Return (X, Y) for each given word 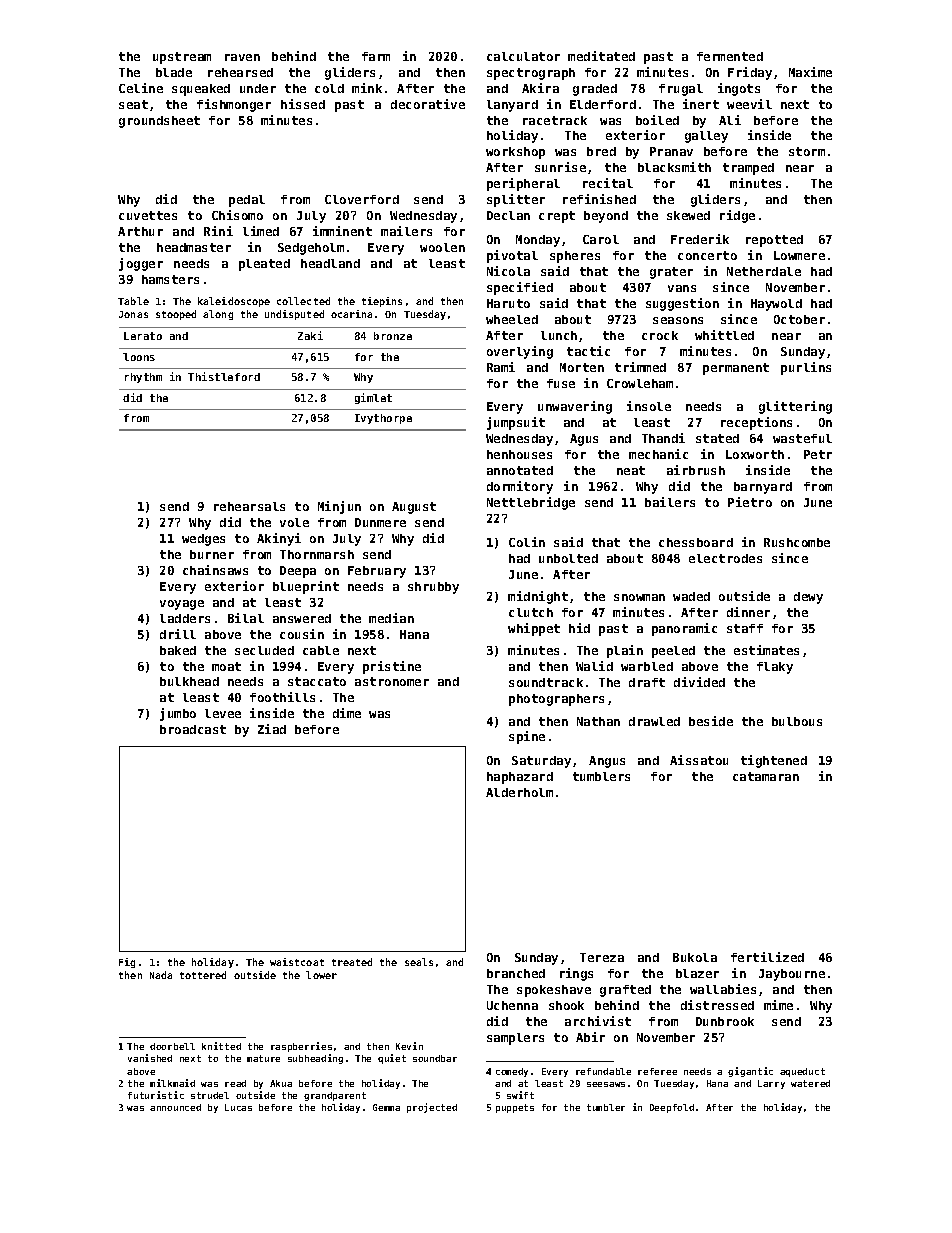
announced (175, 1107)
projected (432, 1108)
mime (778, 1005)
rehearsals (249, 506)
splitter (516, 200)
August (414, 508)
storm (807, 151)
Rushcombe (797, 542)
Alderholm (519, 792)
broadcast (193, 729)
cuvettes (148, 215)
